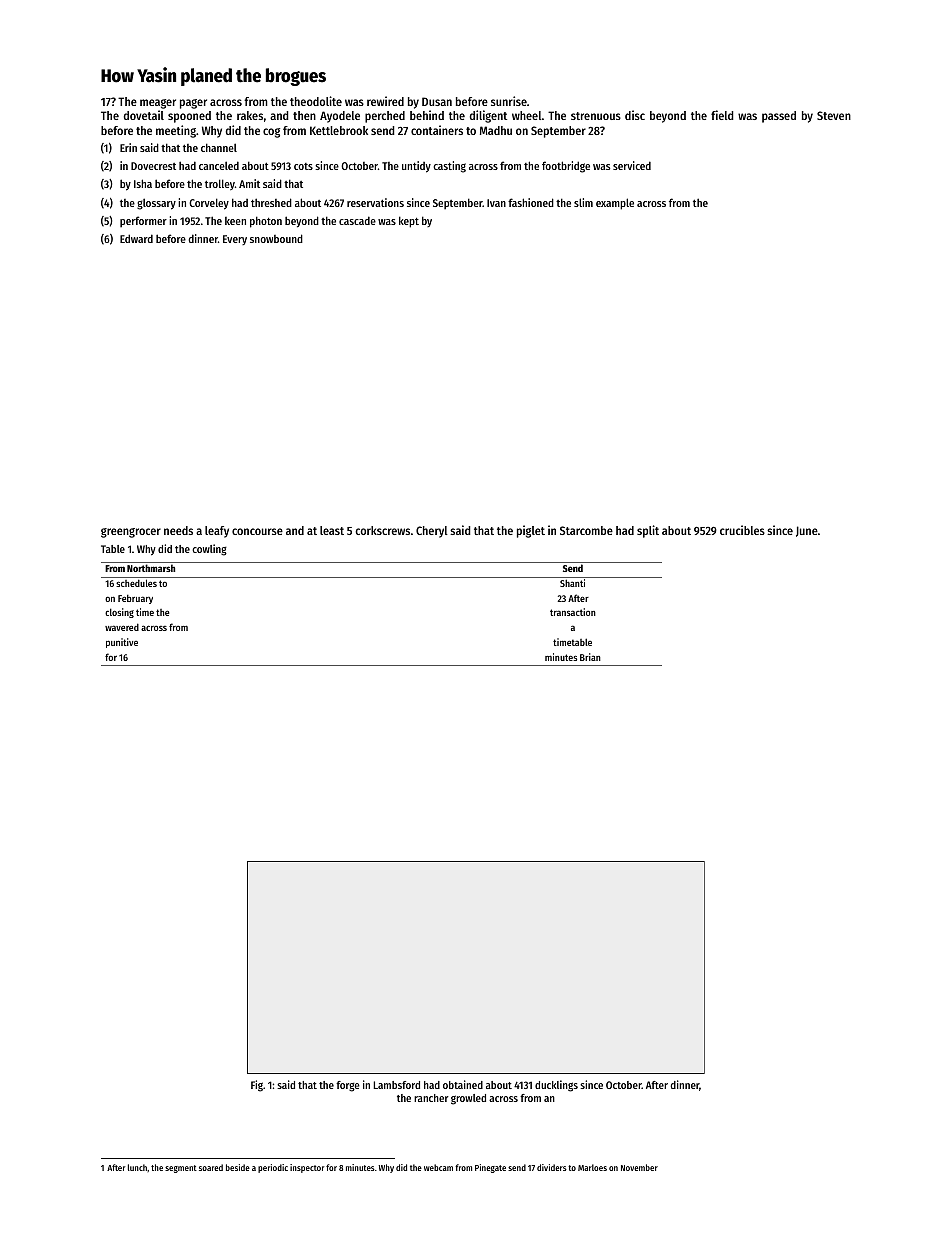 The height and width of the screenshot is (1233, 952). I want to click on Fig, so click(257, 1086).
